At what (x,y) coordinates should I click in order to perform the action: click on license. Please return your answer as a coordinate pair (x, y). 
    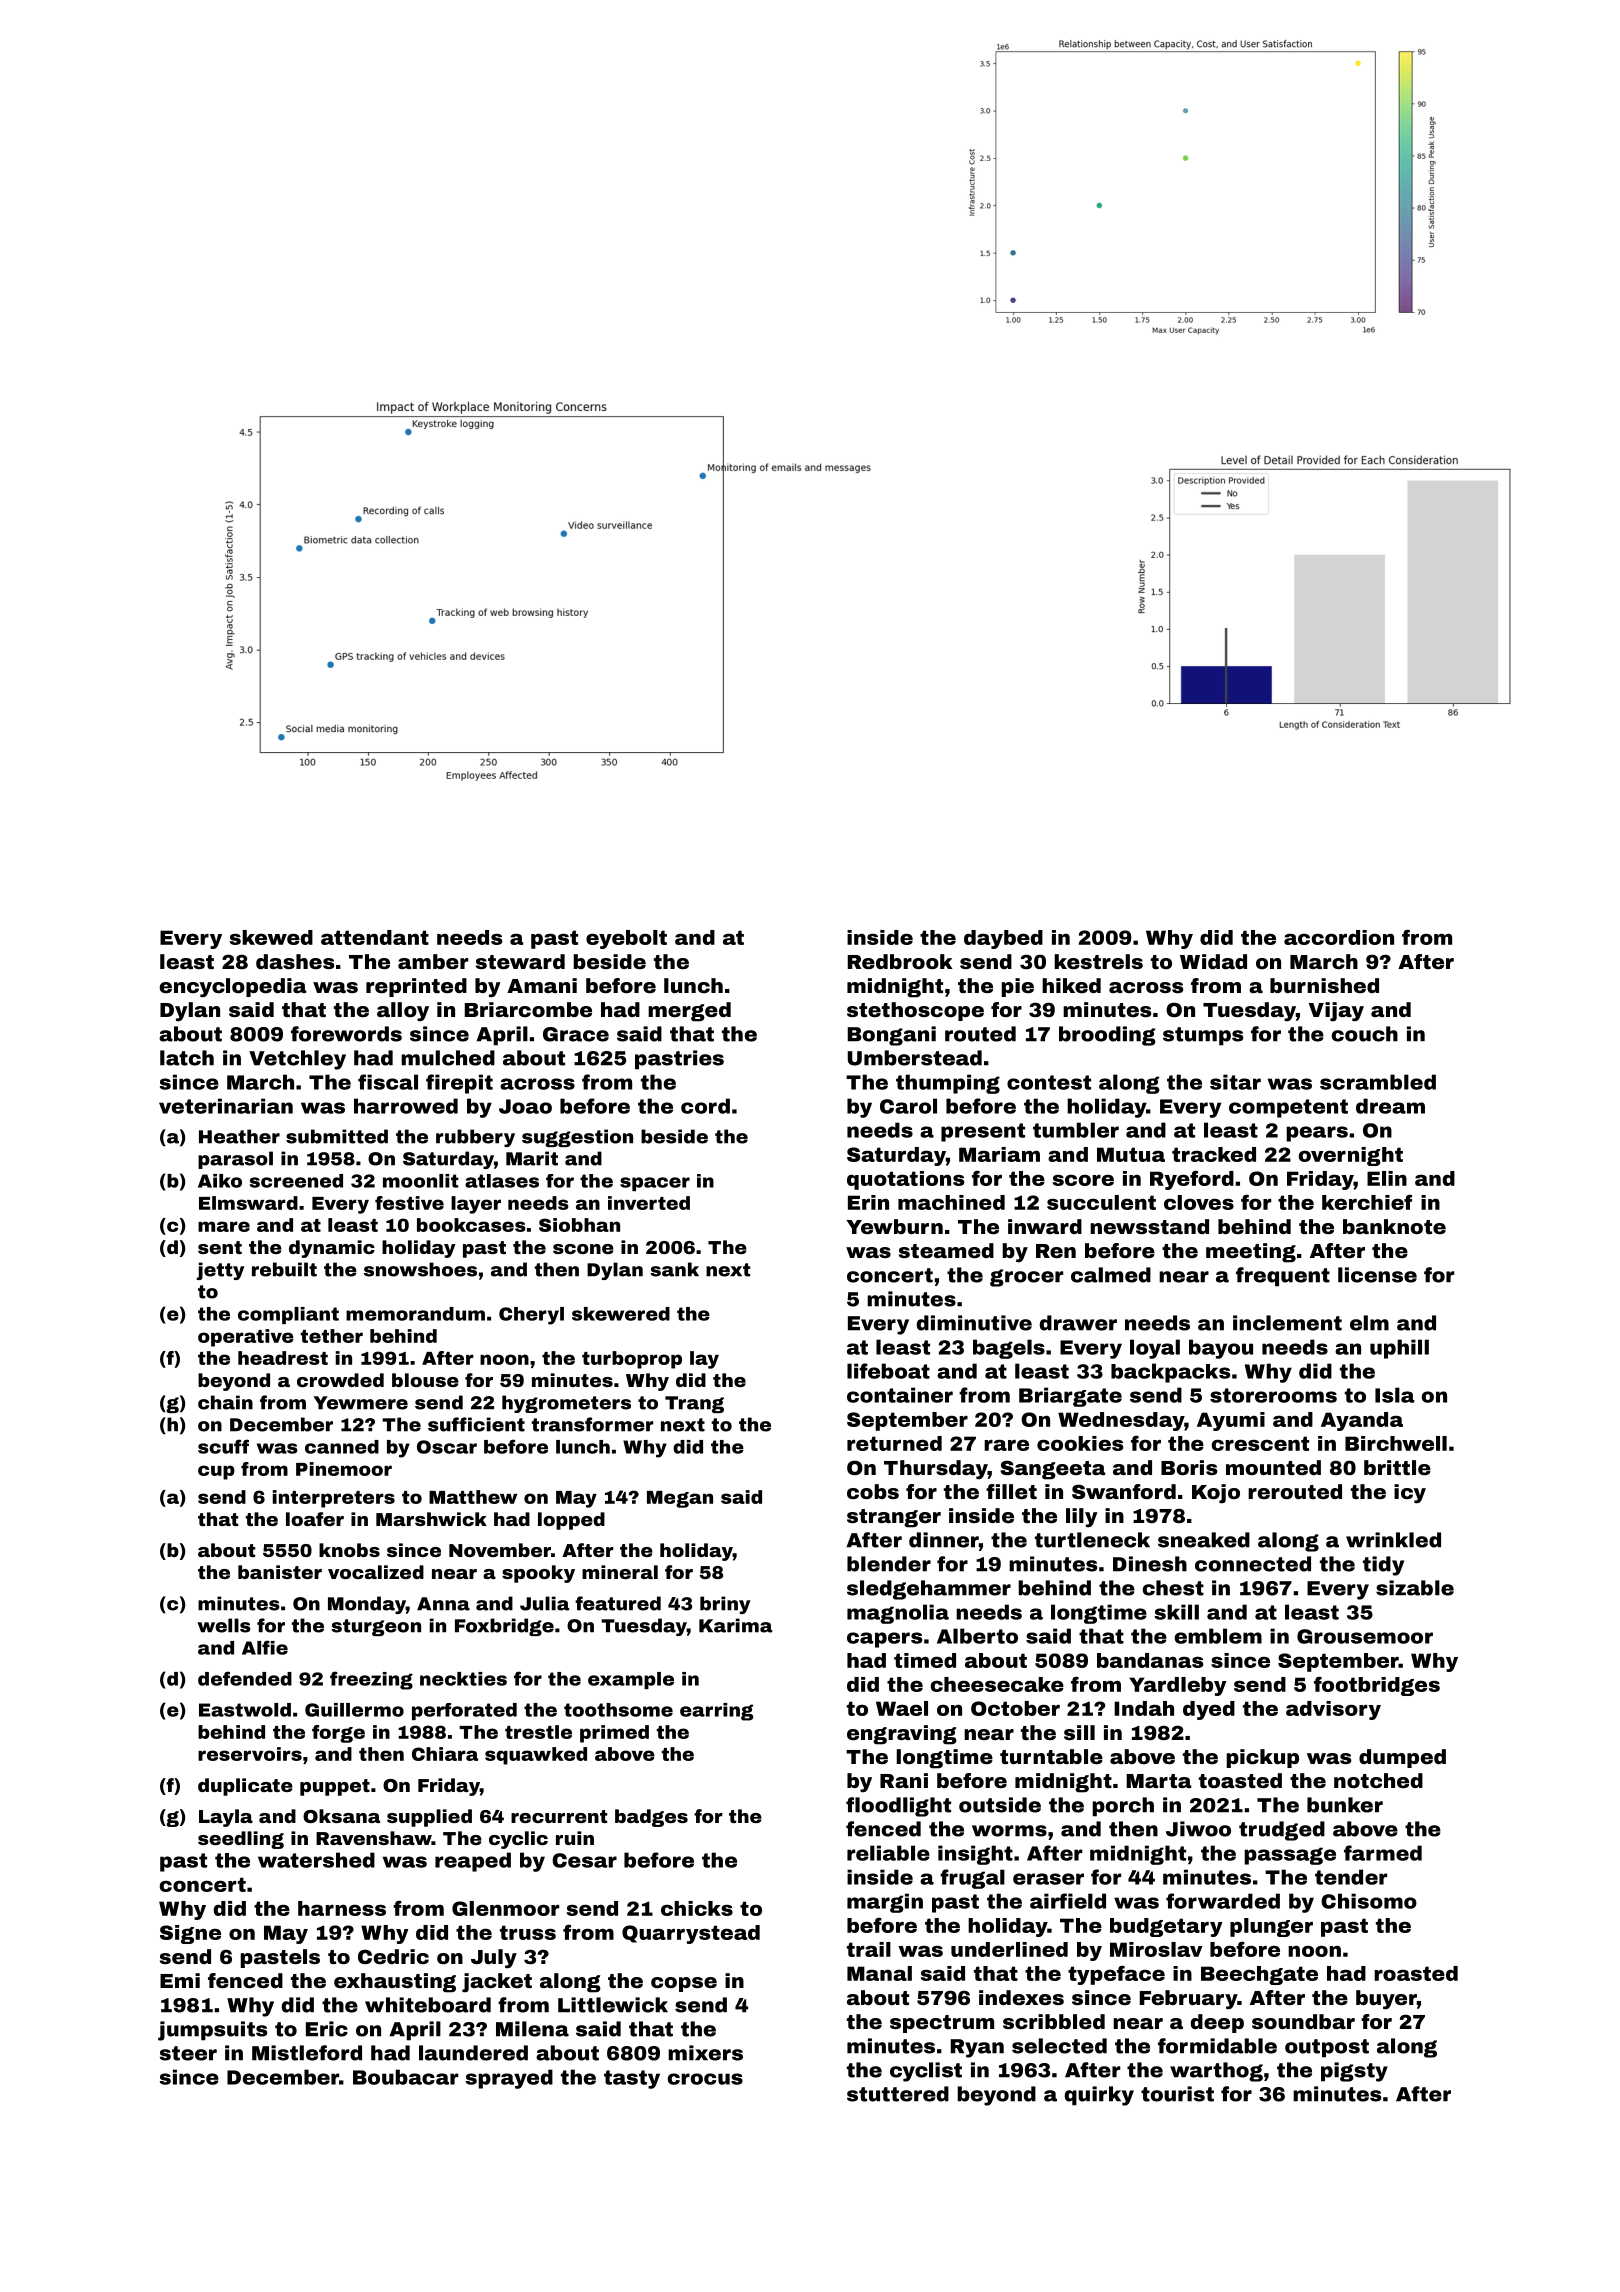
    Looking at the image, I should click on (1377, 1275).
